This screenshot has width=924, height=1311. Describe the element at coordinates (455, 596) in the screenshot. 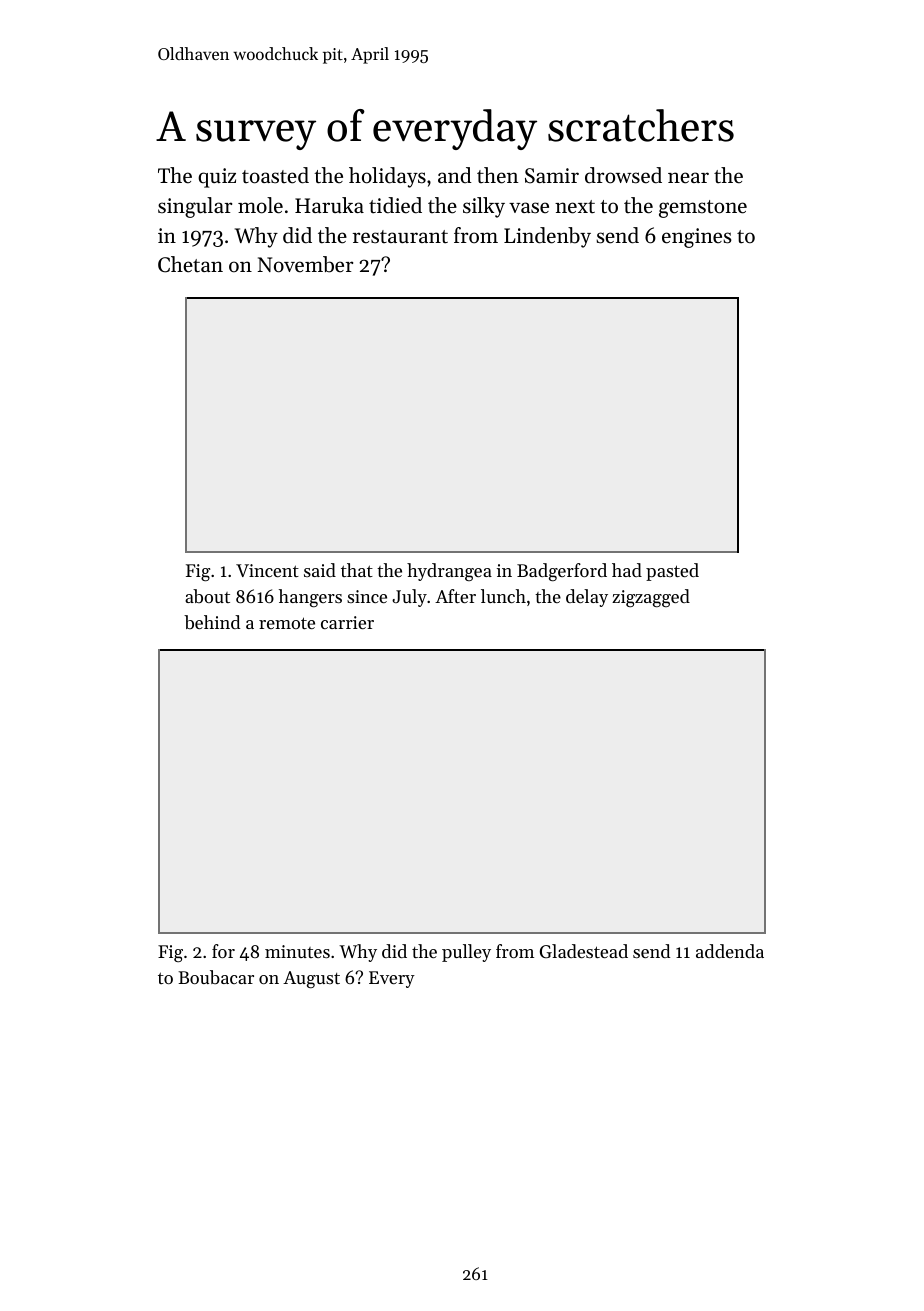

I see `After` at that location.
